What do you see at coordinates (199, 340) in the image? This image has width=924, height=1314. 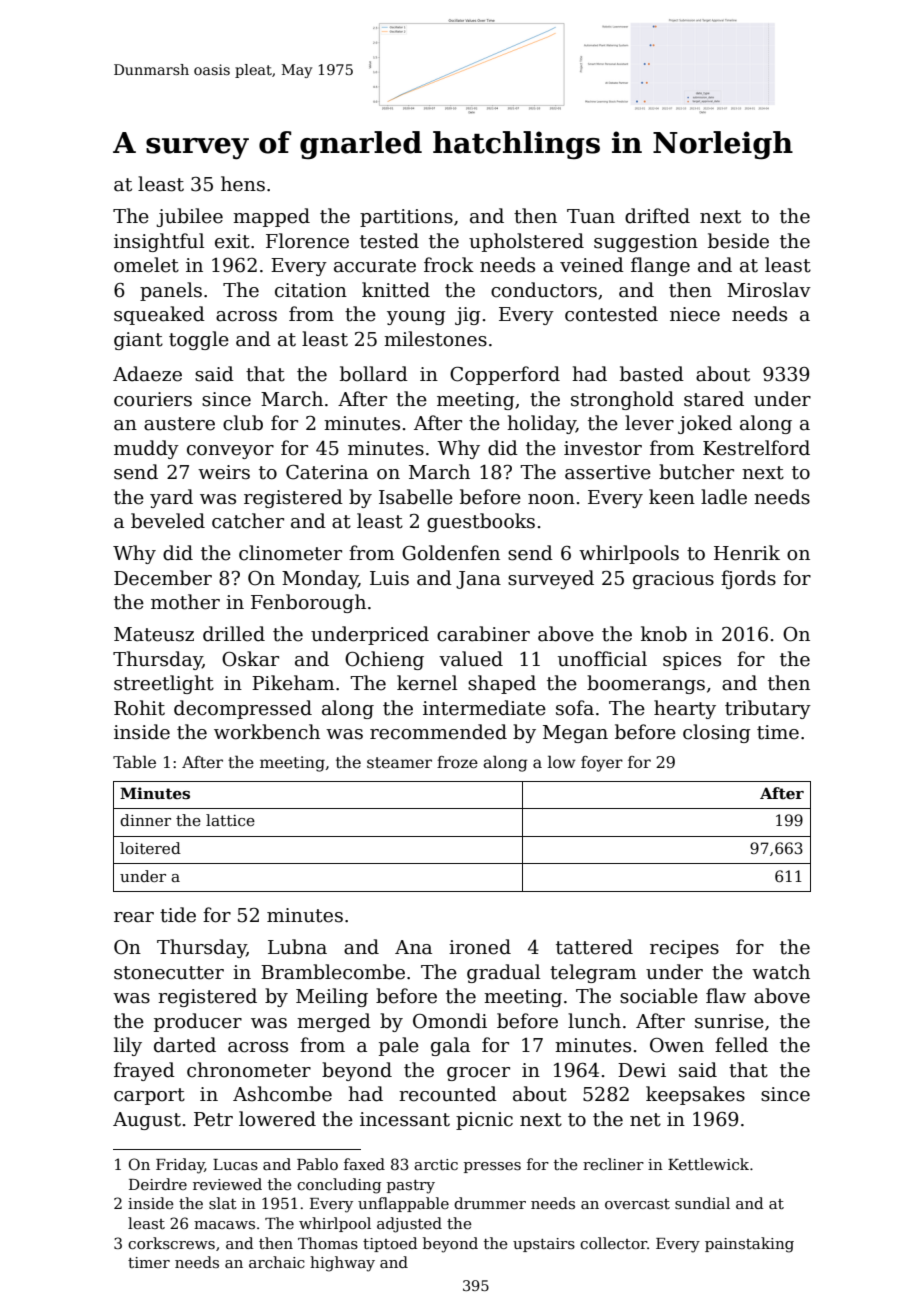 I see `toggle` at bounding box center [199, 340].
